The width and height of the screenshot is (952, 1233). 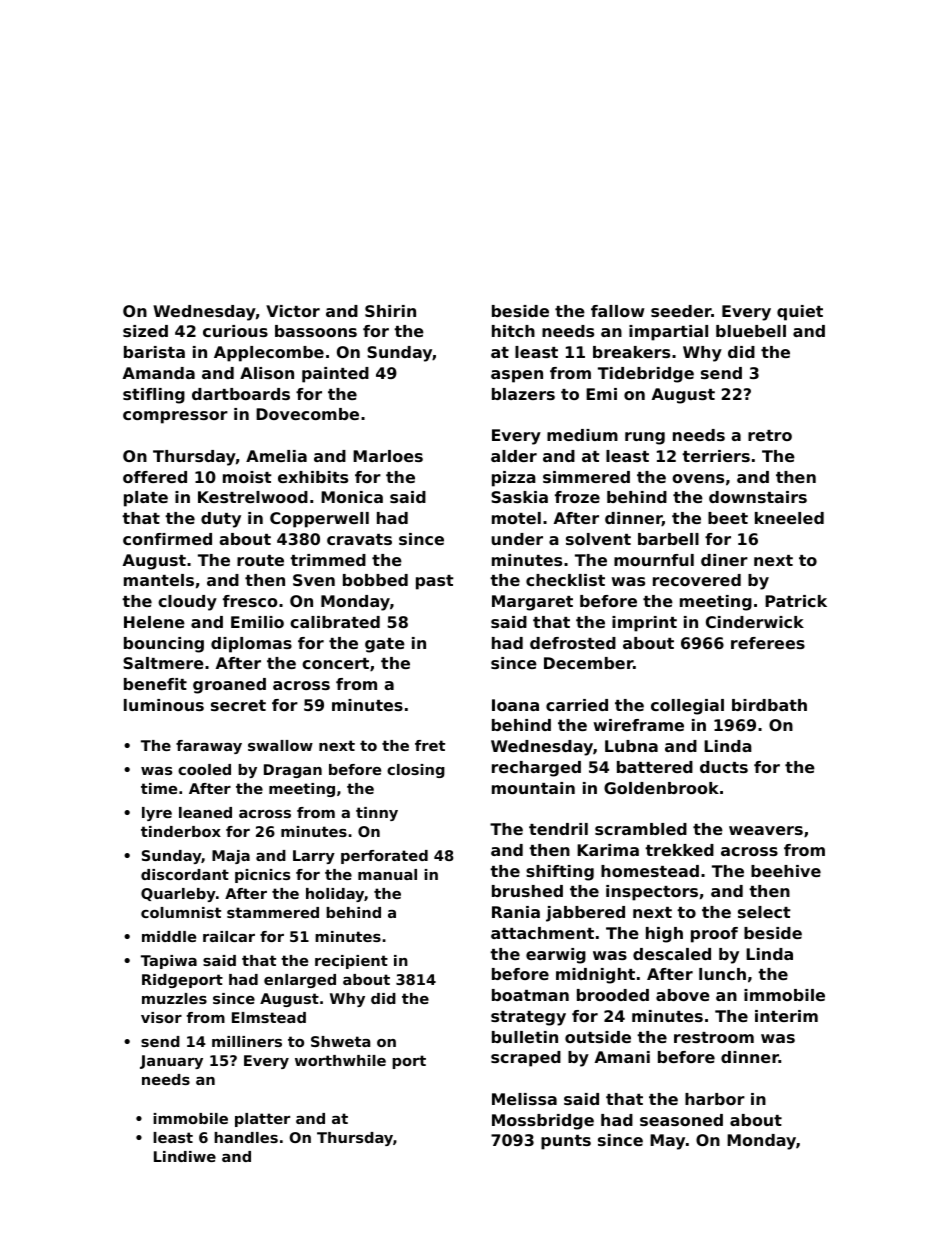 What do you see at coordinates (390, 311) in the screenshot?
I see `Shirin` at bounding box center [390, 311].
